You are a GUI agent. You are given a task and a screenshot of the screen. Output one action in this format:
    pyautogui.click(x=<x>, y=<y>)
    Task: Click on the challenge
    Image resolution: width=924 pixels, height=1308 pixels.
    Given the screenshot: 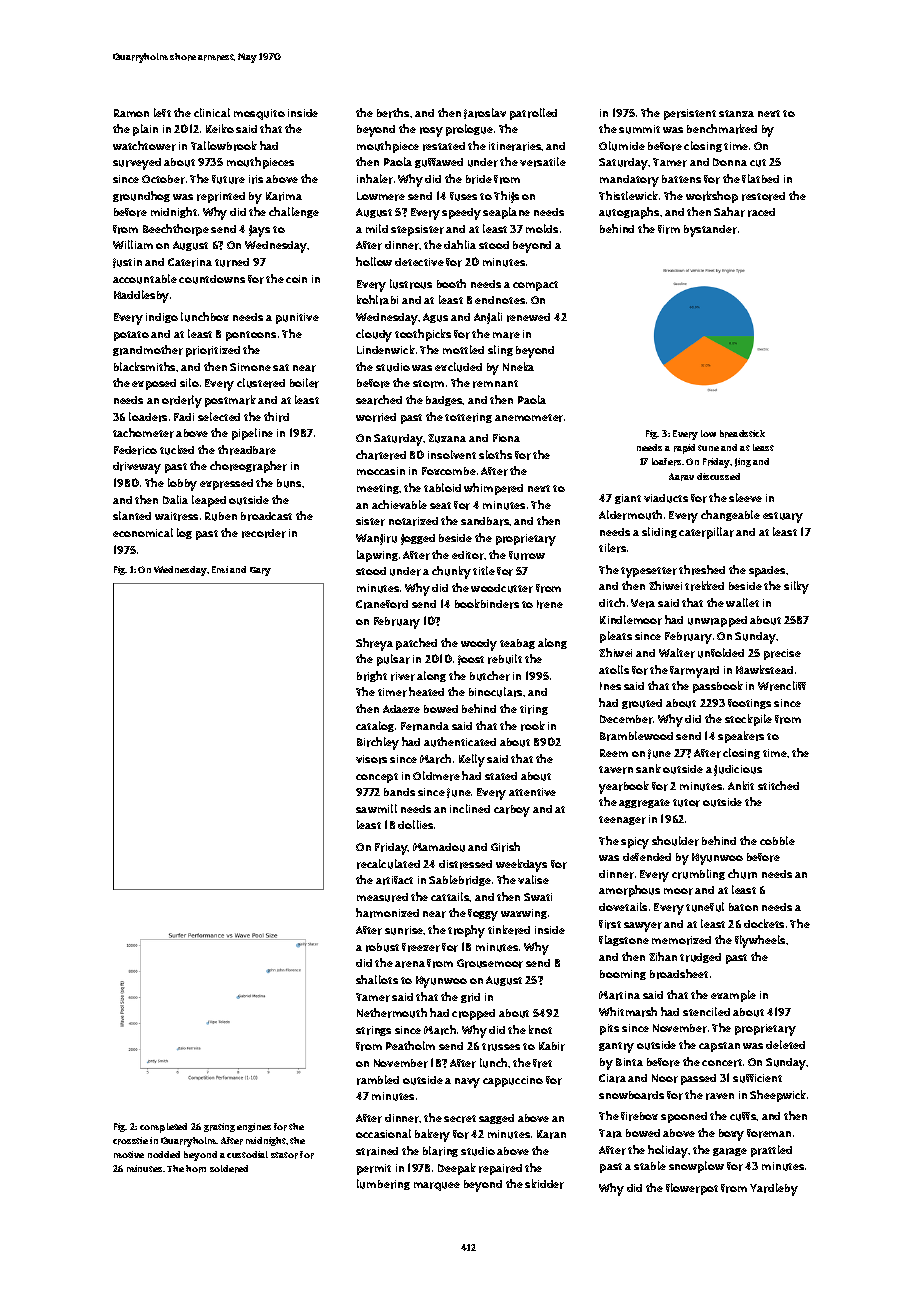 What is the action you would take?
    pyautogui.click(x=294, y=212)
